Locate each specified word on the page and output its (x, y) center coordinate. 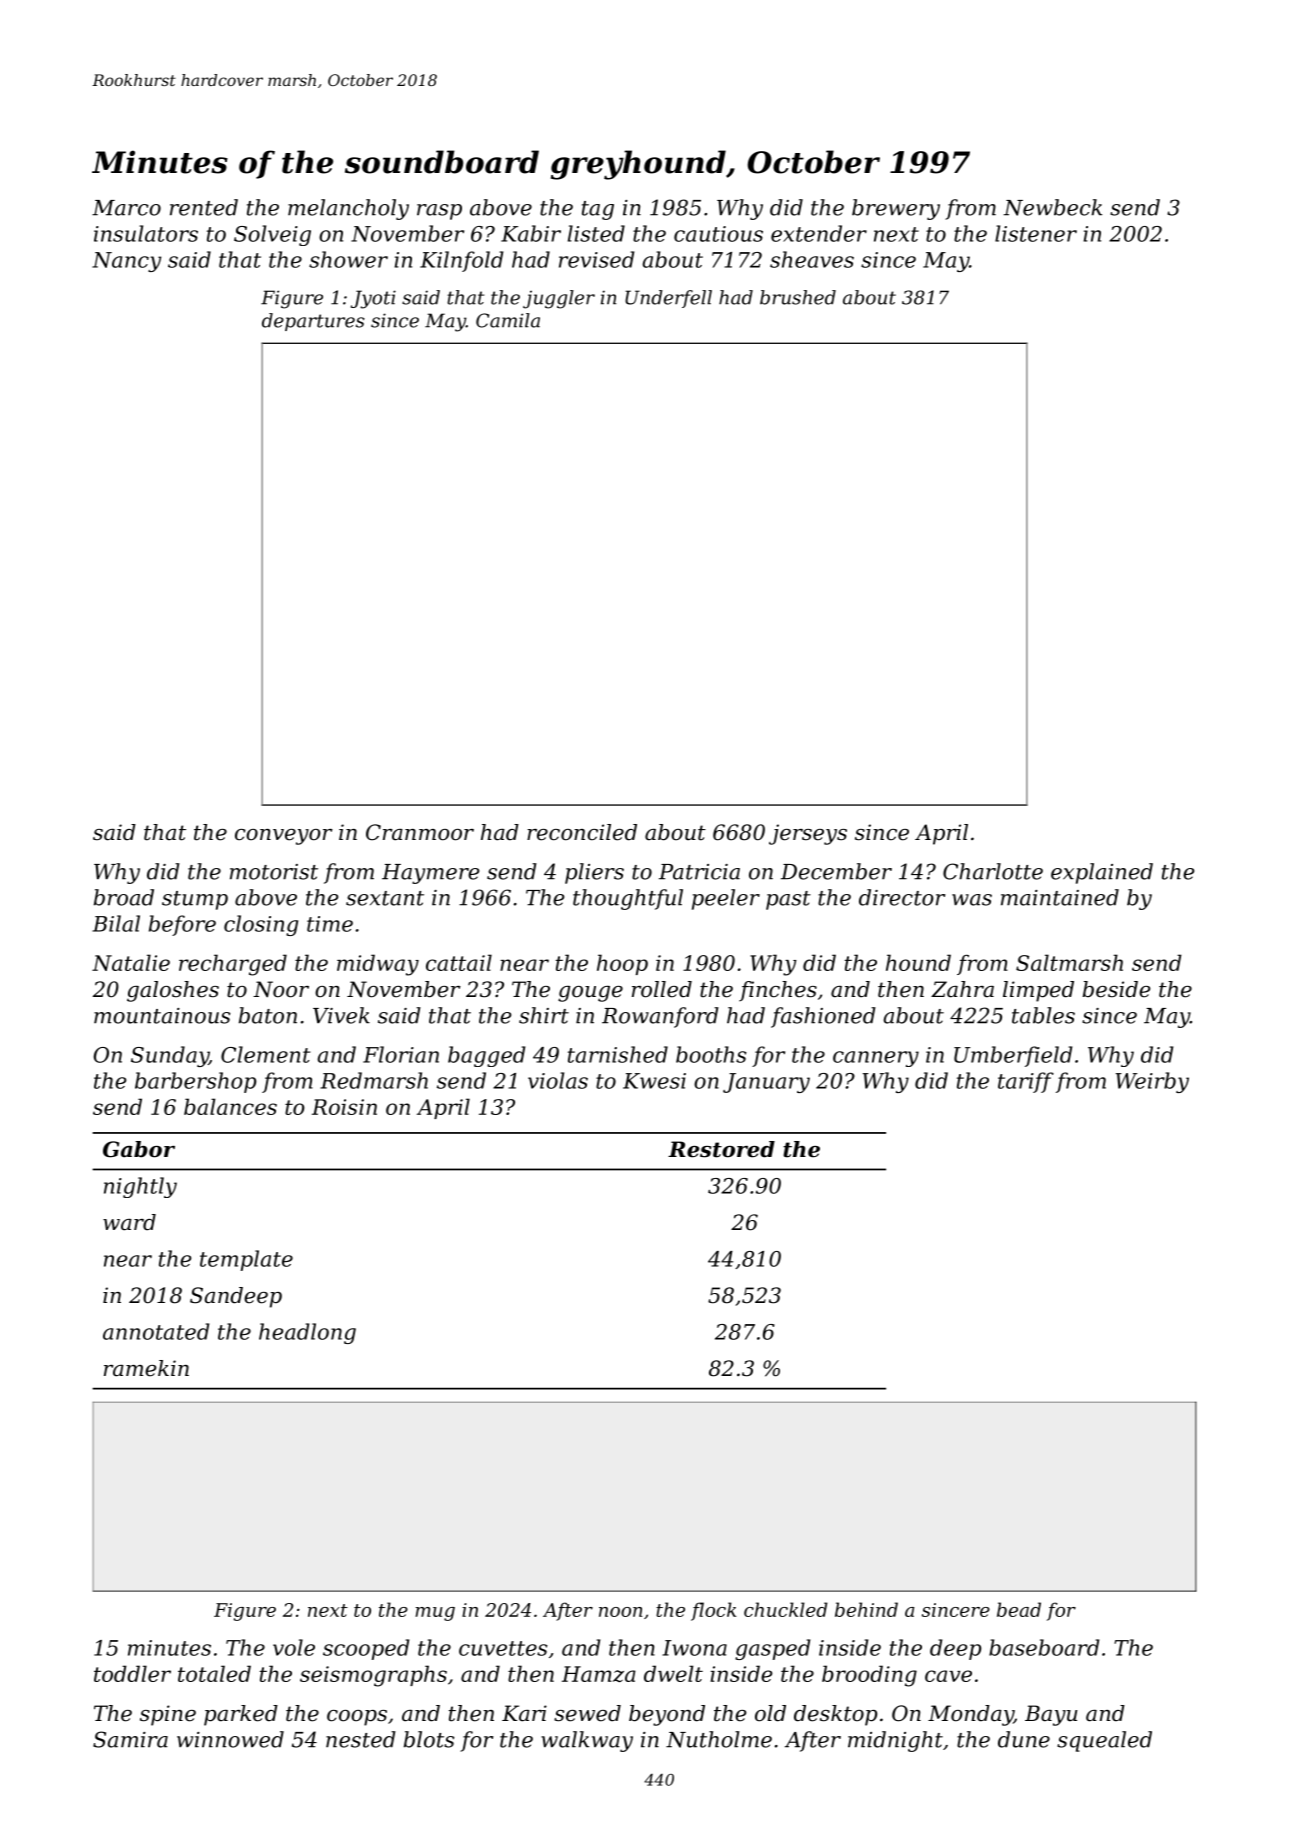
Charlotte (993, 871)
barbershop (195, 1082)
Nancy (126, 262)
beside (1116, 989)
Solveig (272, 235)
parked (241, 1715)
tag (598, 210)
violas (558, 1080)
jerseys (808, 834)
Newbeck (1052, 207)
